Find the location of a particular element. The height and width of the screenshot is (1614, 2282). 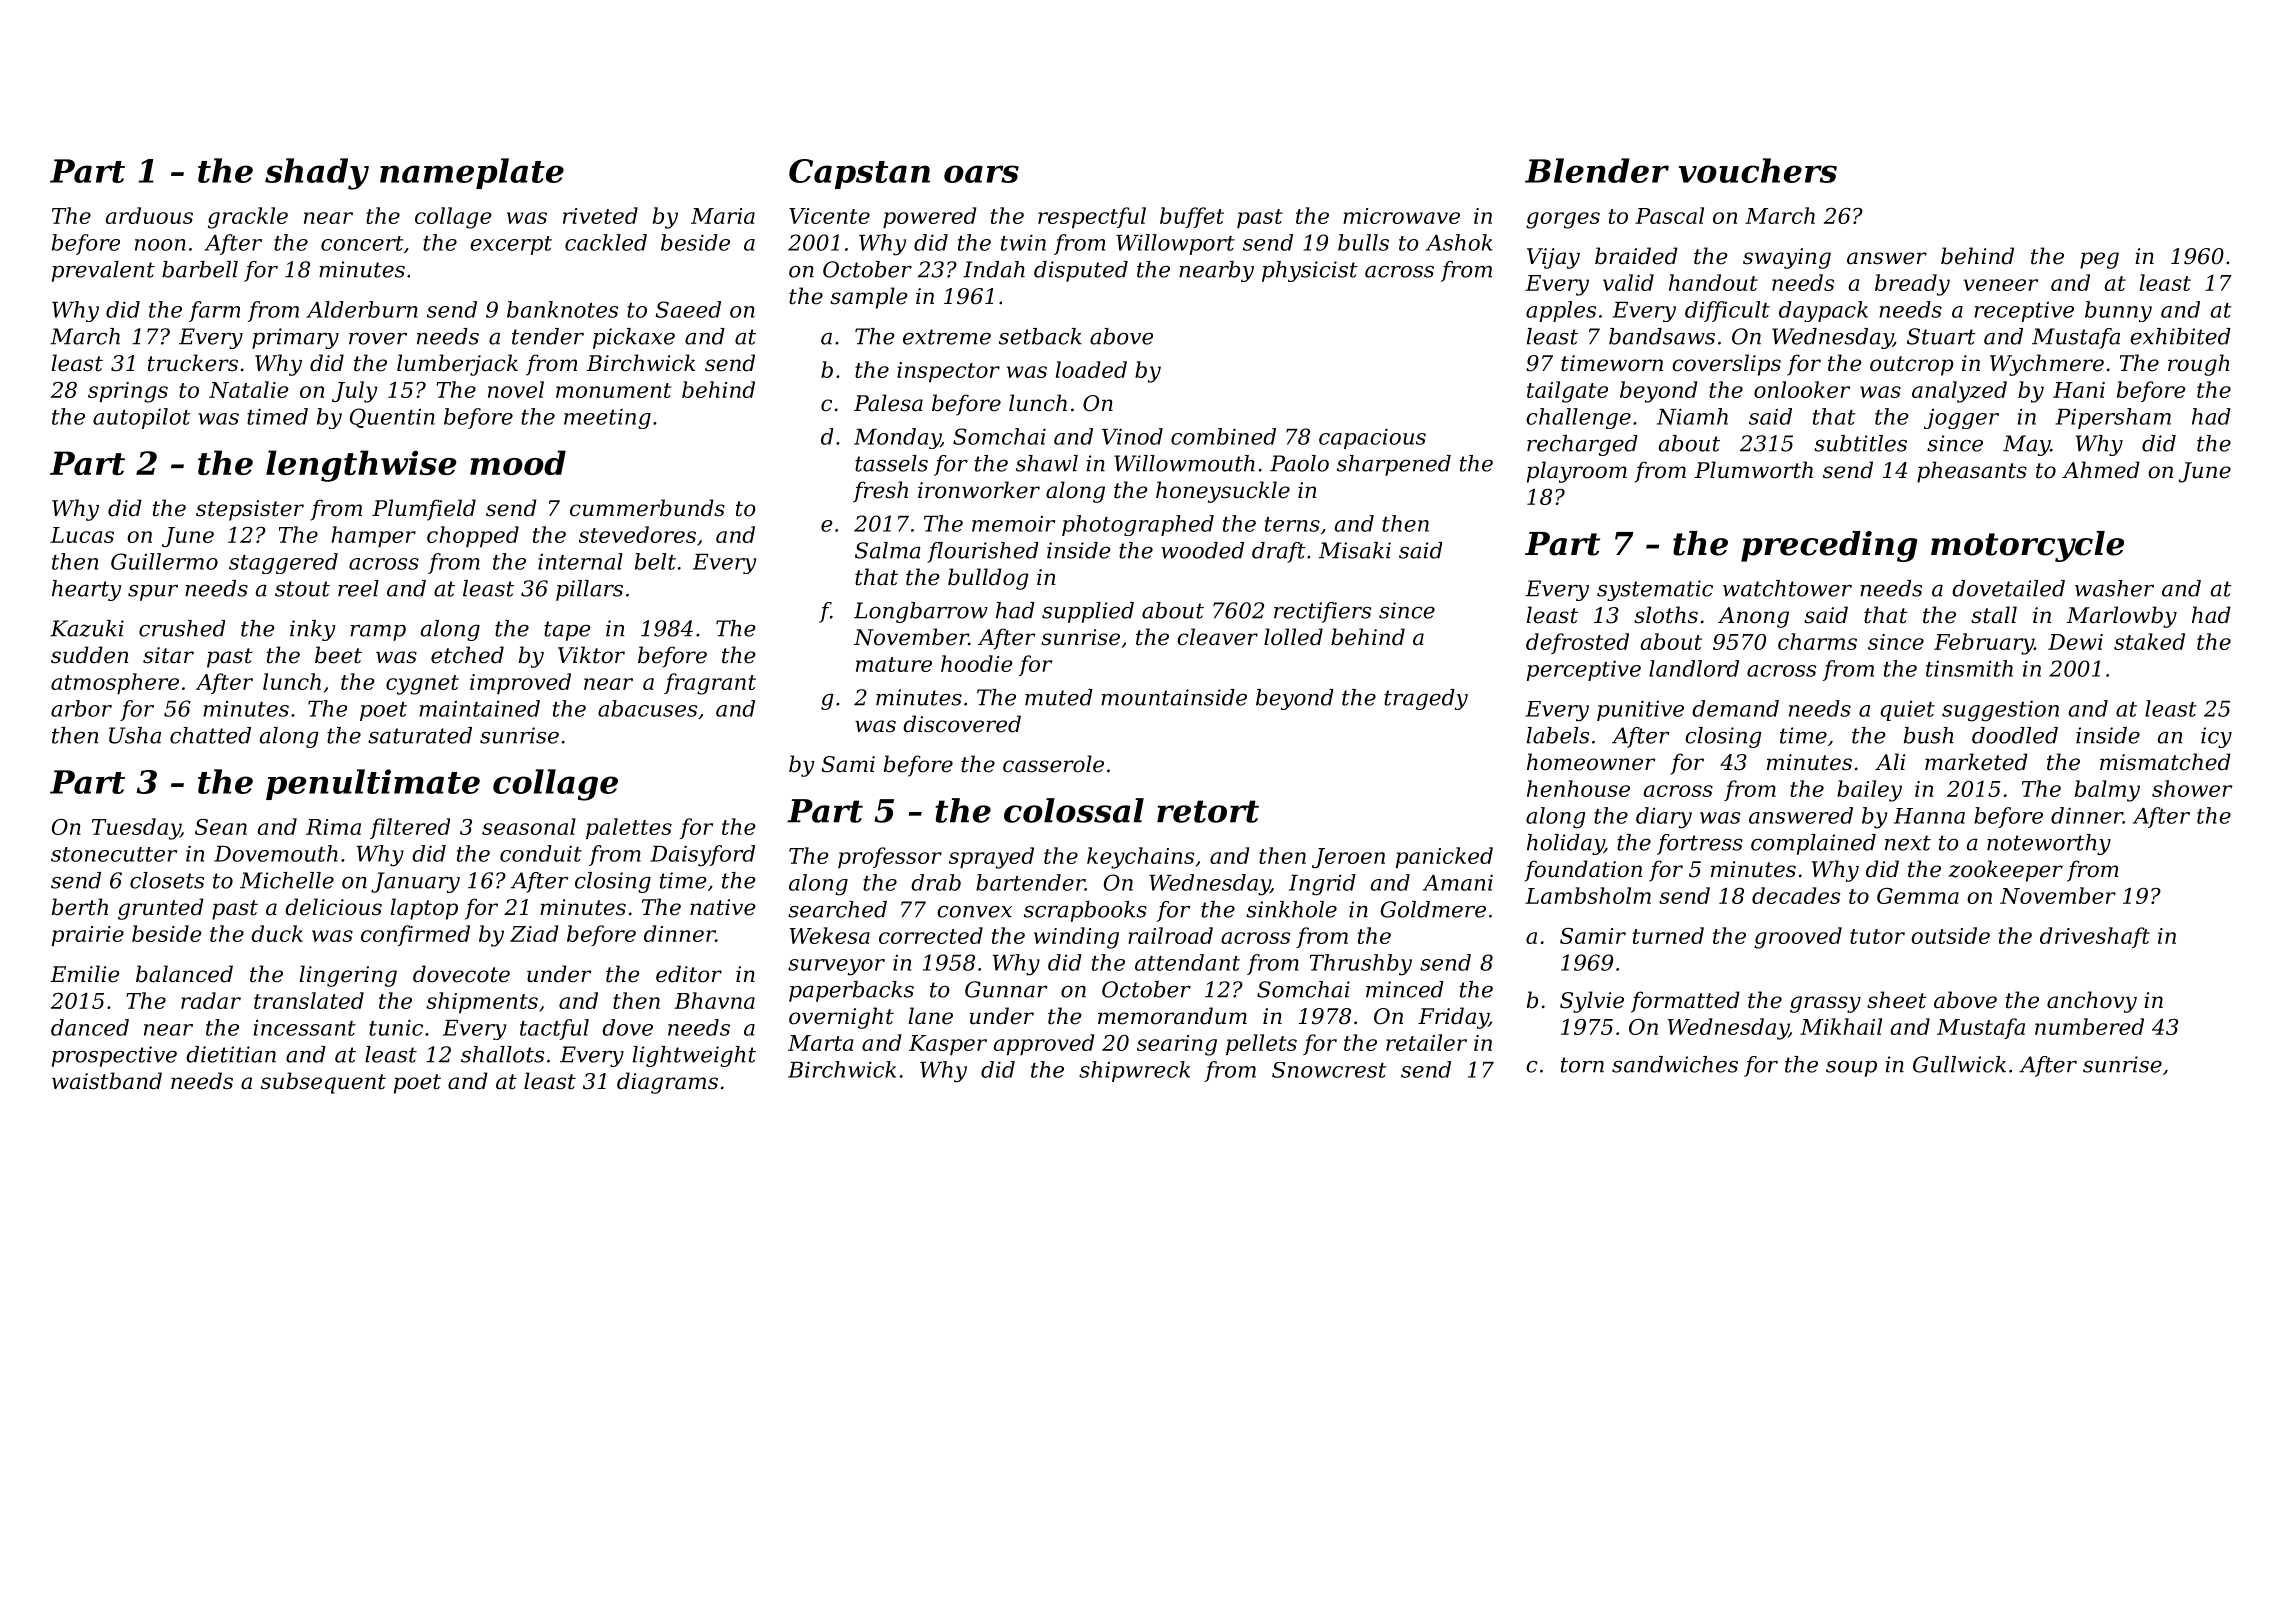

waistband is located at coordinates (107, 1081).
